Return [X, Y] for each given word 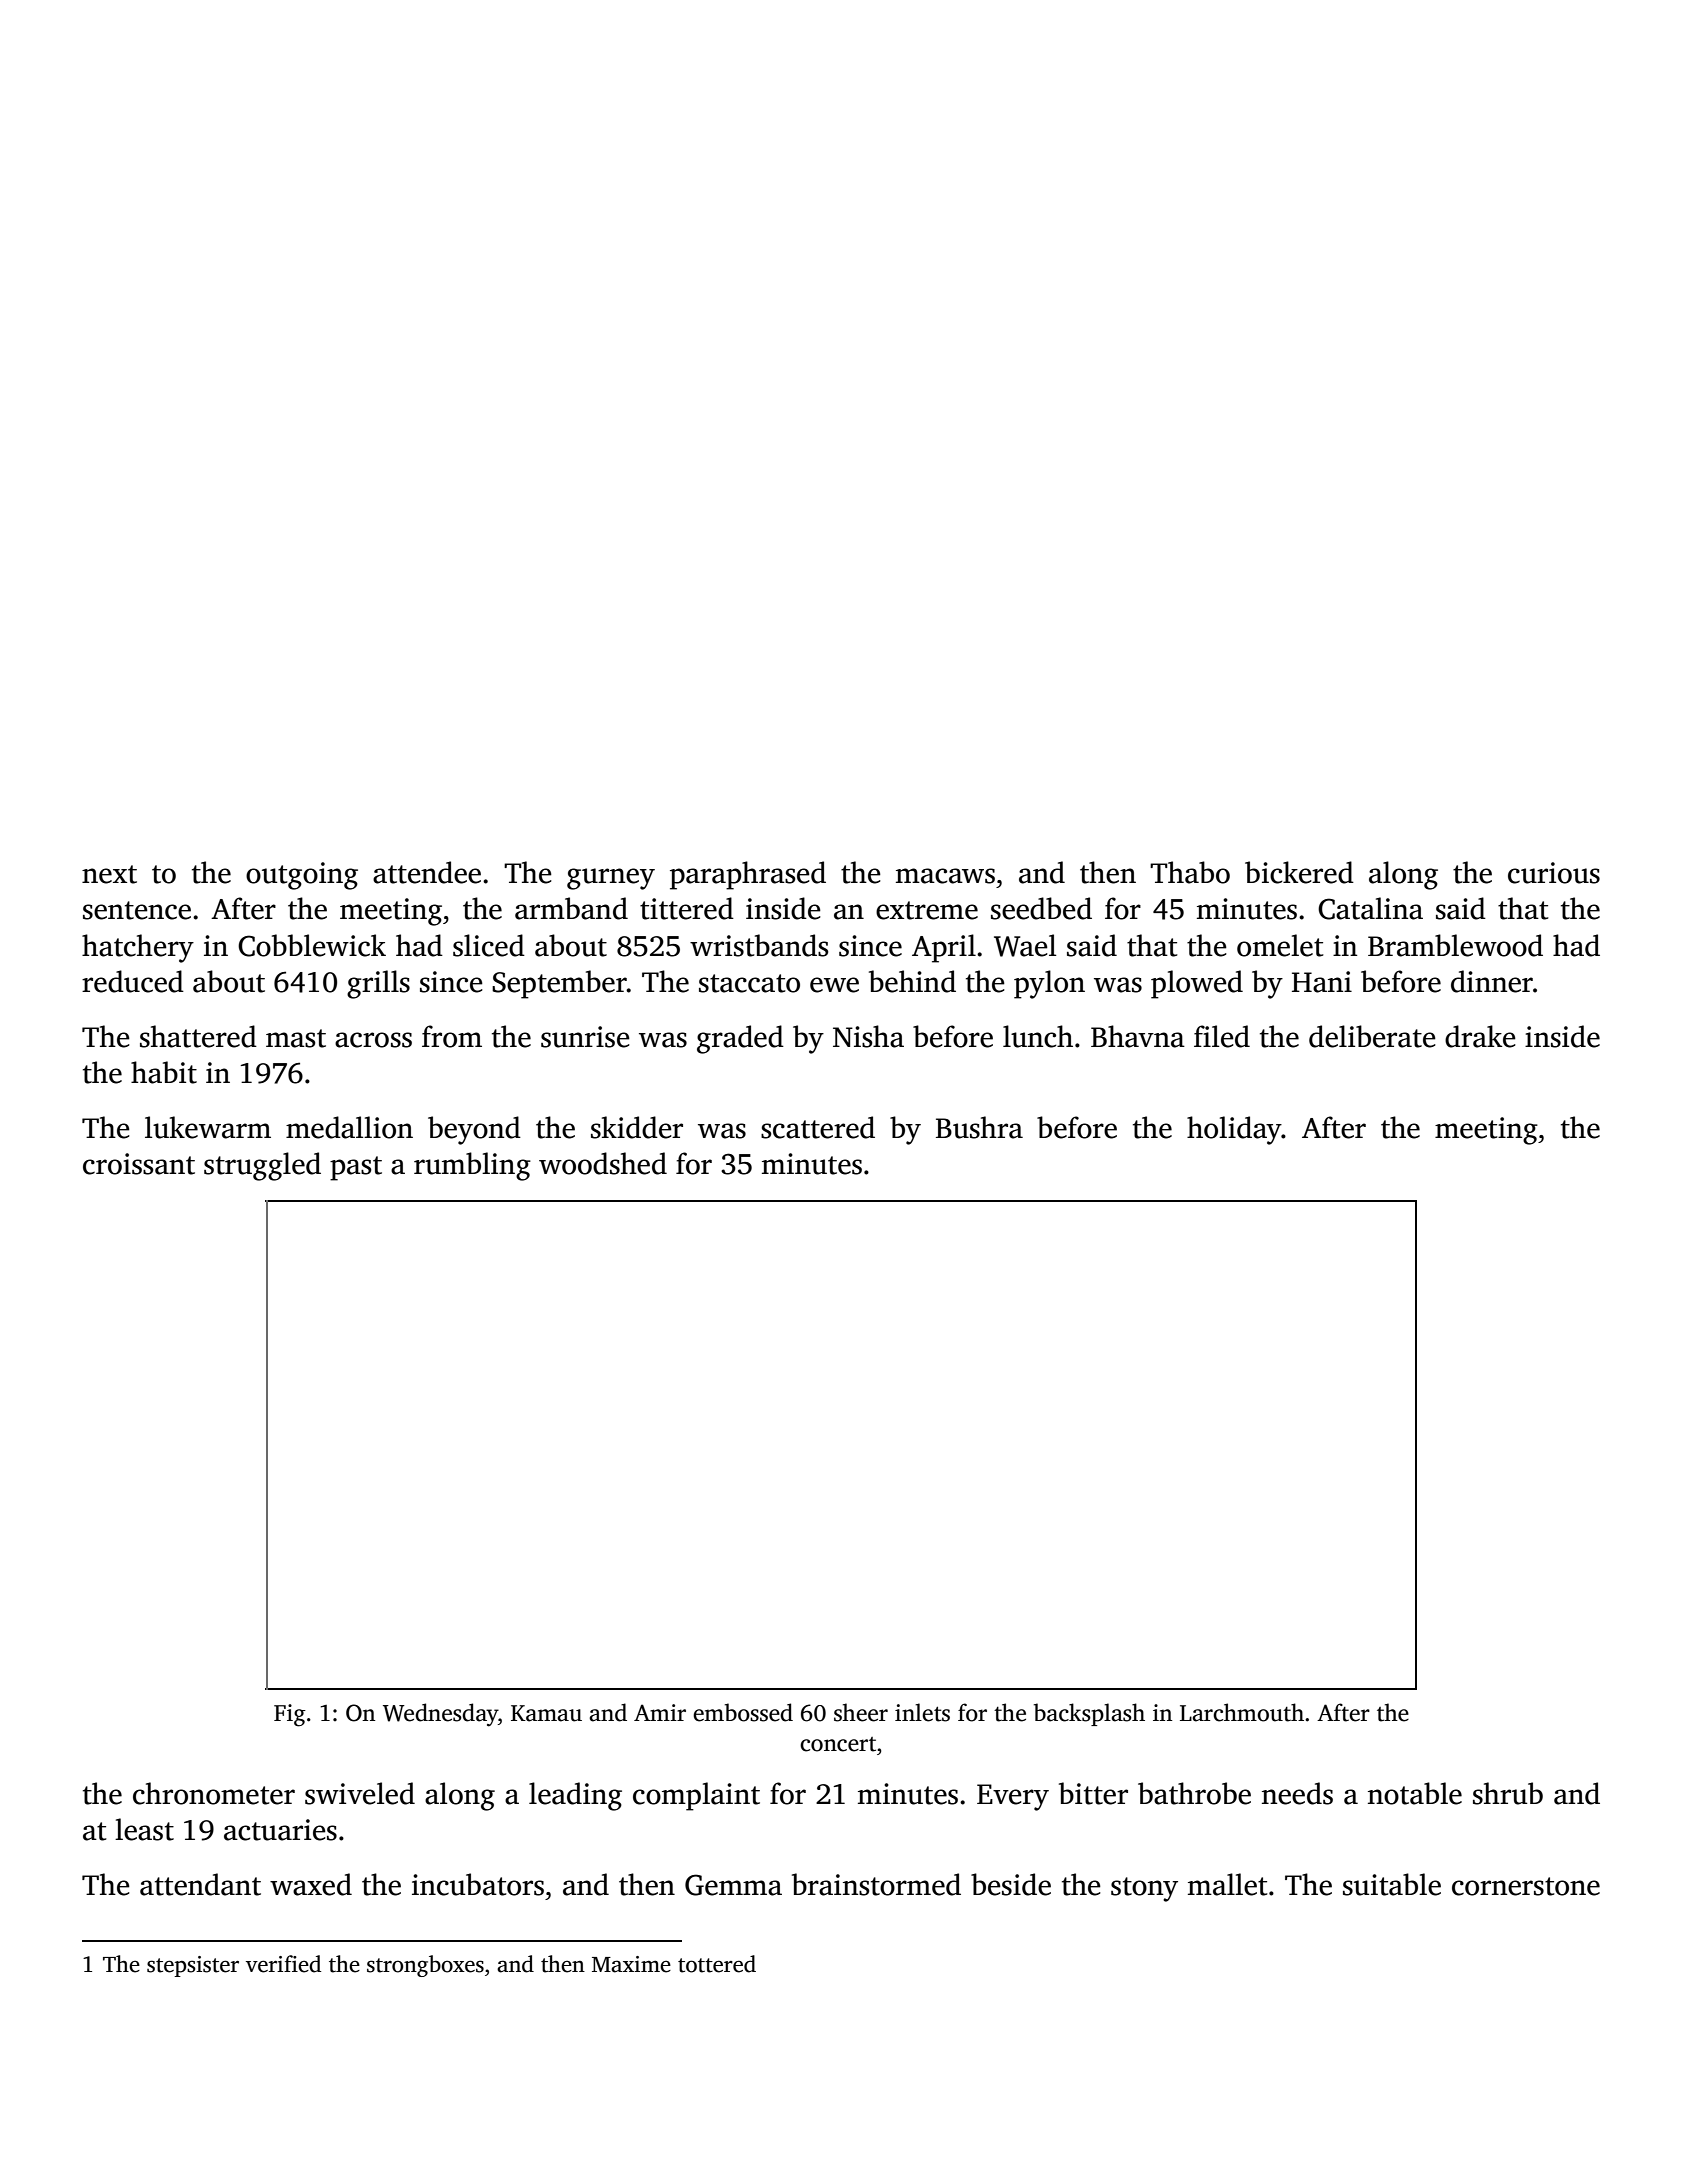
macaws [945, 876]
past [356, 1168]
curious [1554, 873]
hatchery [138, 948]
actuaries [280, 1830]
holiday [1234, 1130]
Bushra [979, 1127]
